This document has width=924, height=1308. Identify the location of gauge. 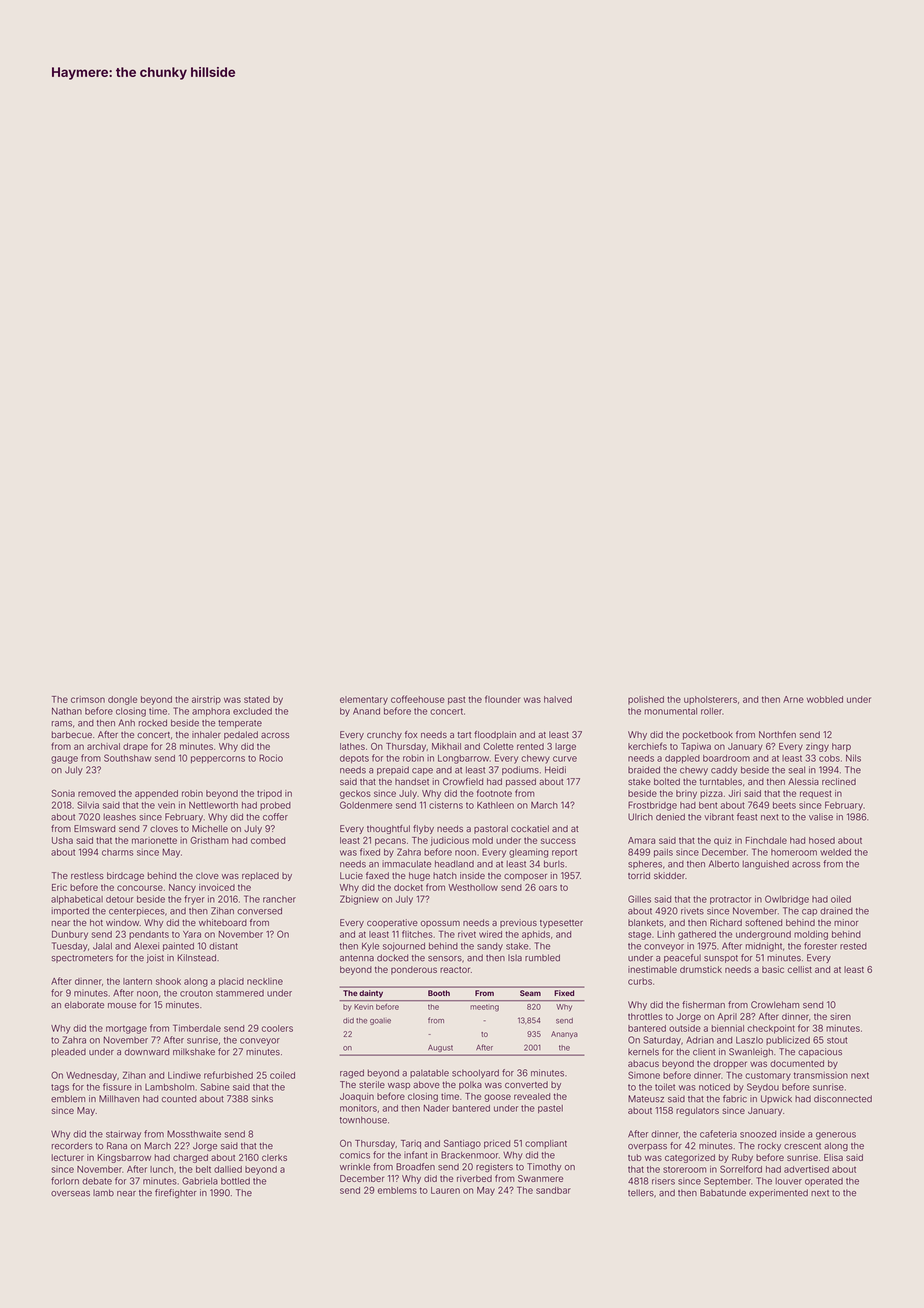
(64, 760).
